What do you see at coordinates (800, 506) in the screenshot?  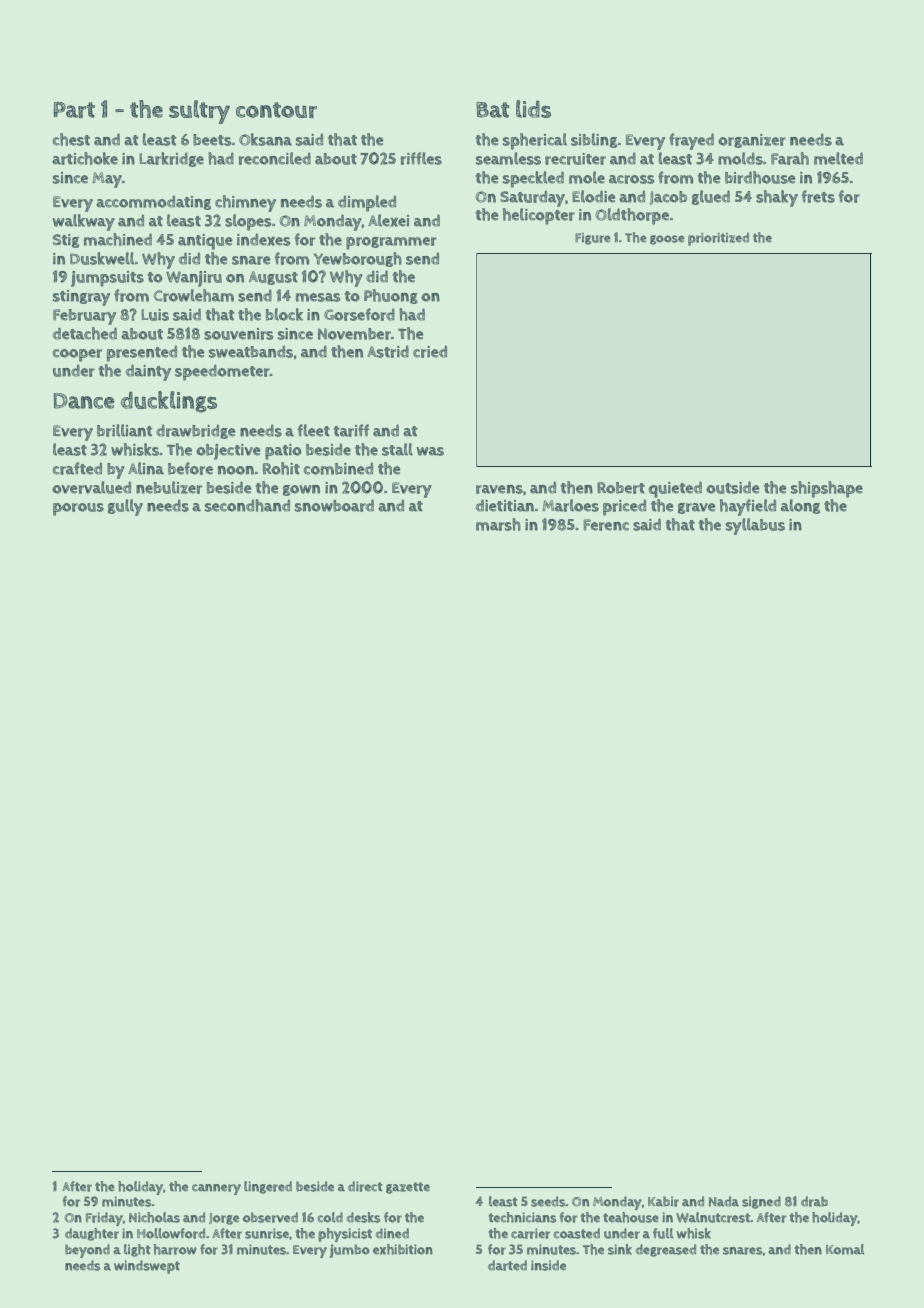 I see `along` at bounding box center [800, 506].
